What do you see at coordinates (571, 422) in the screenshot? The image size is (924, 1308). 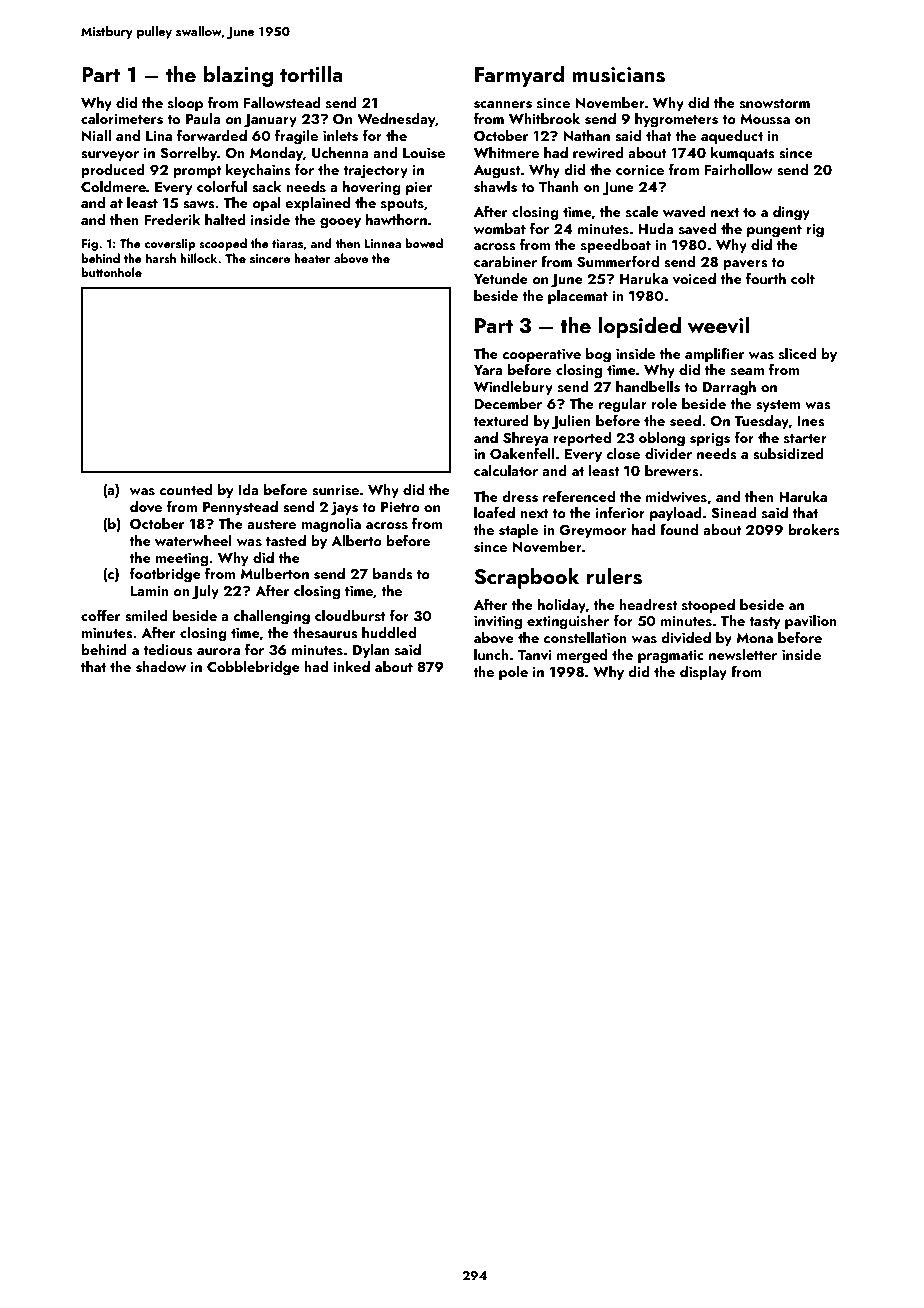 I see `Julien` at bounding box center [571, 422].
